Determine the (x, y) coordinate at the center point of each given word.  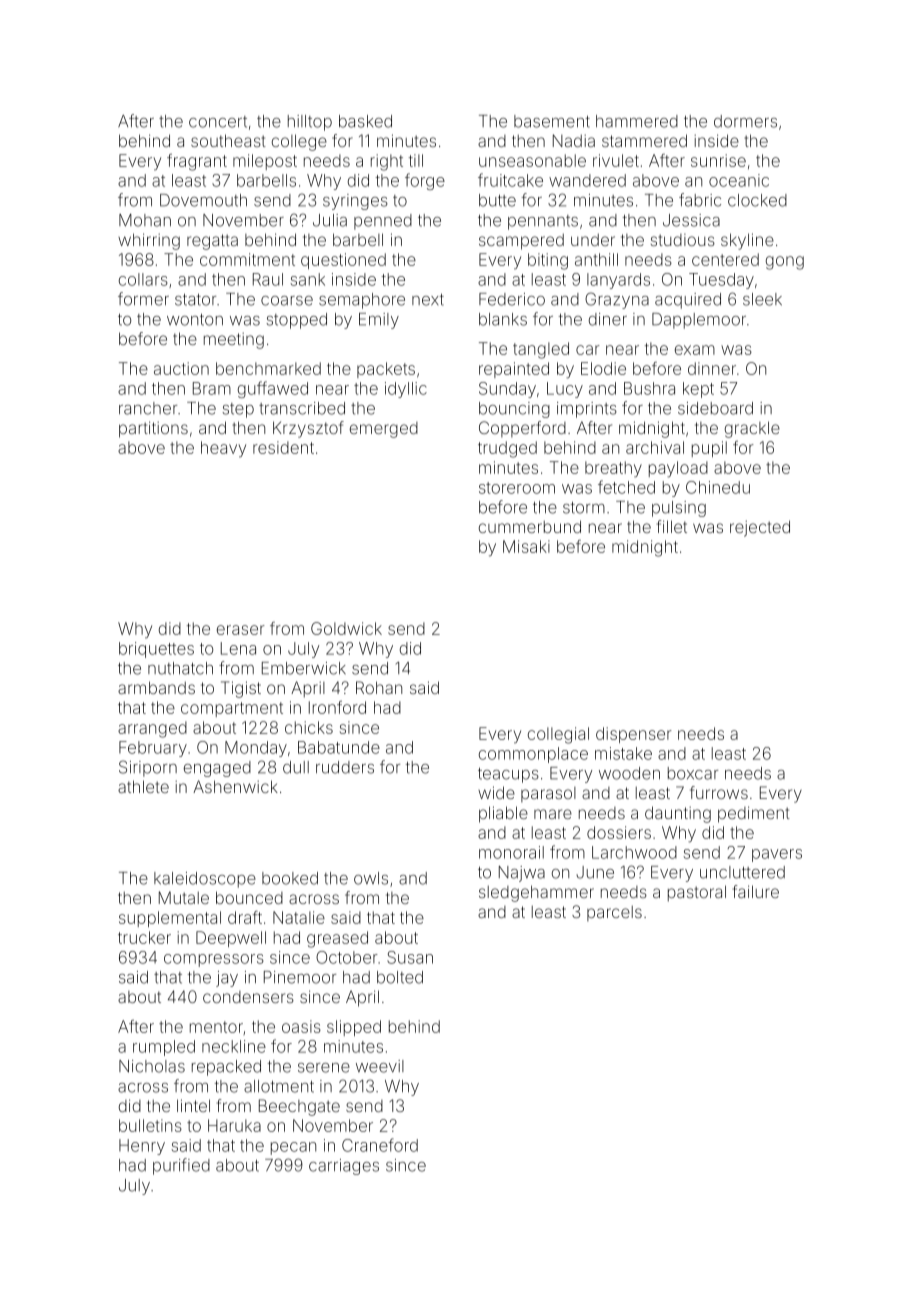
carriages (344, 1167)
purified (181, 1166)
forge (425, 181)
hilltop (310, 123)
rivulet (616, 160)
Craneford (380, 1145)
